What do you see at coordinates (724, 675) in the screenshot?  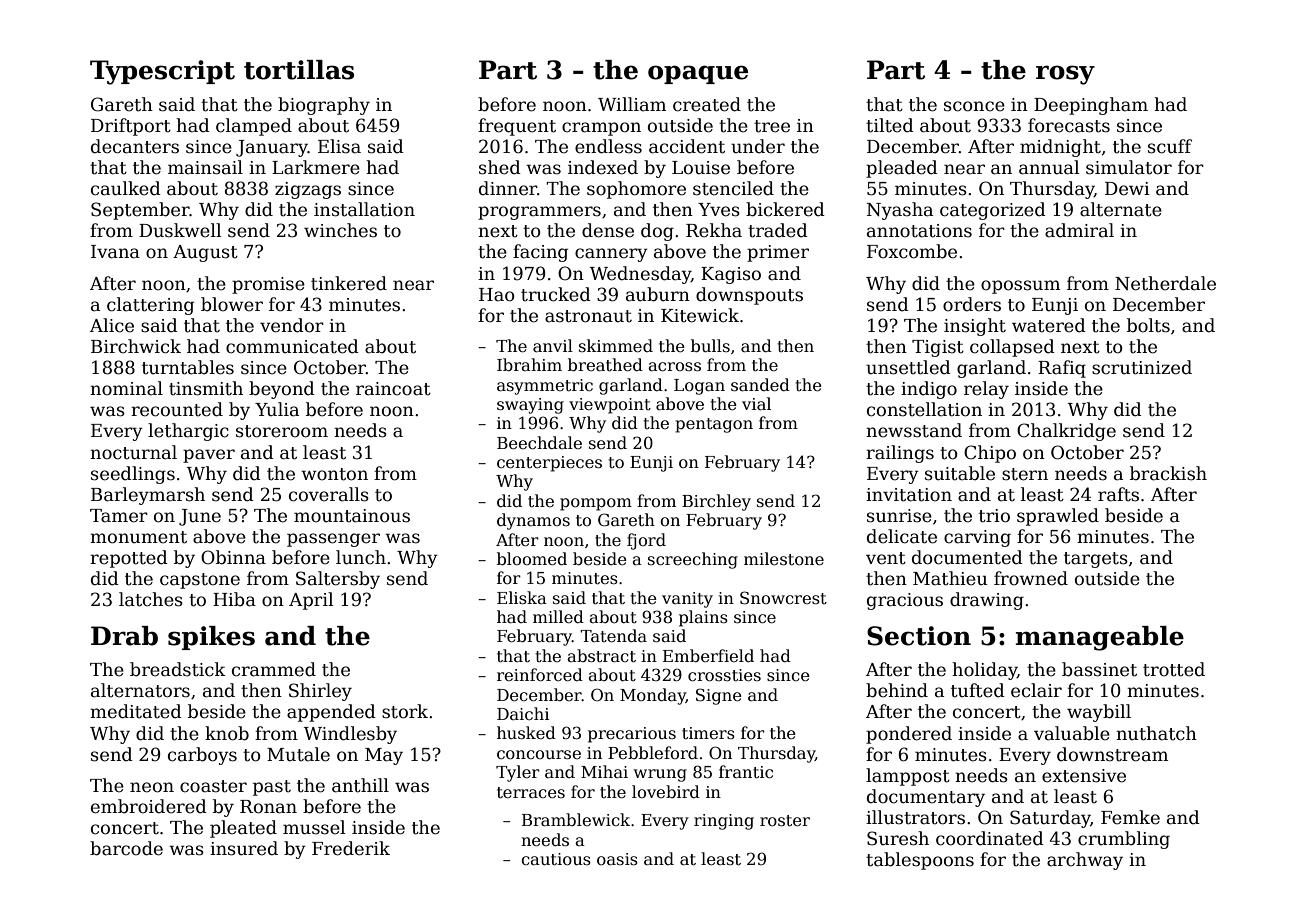 I see `crossties` at bounding box center [724, 675].
